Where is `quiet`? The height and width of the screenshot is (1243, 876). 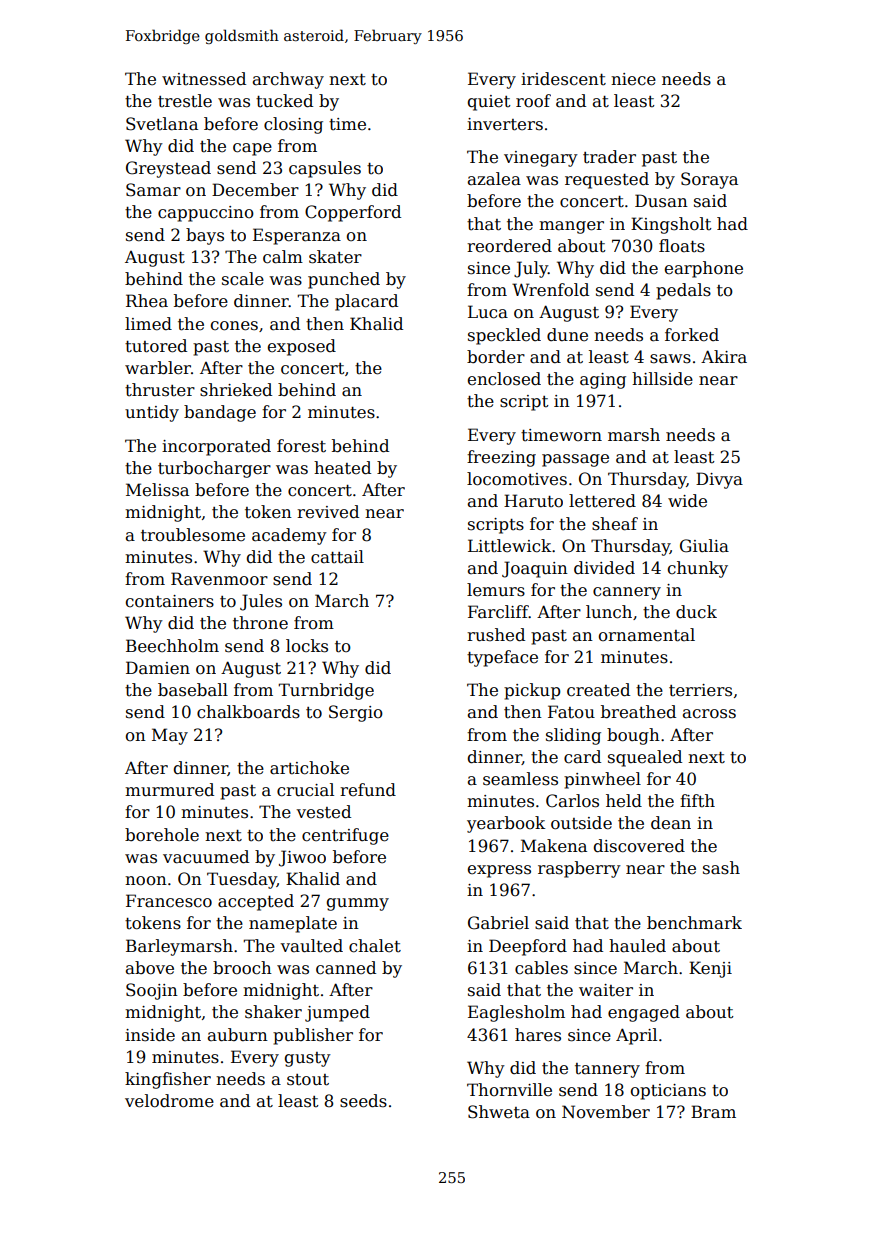
quiet is located at coordinates (489, 103).
